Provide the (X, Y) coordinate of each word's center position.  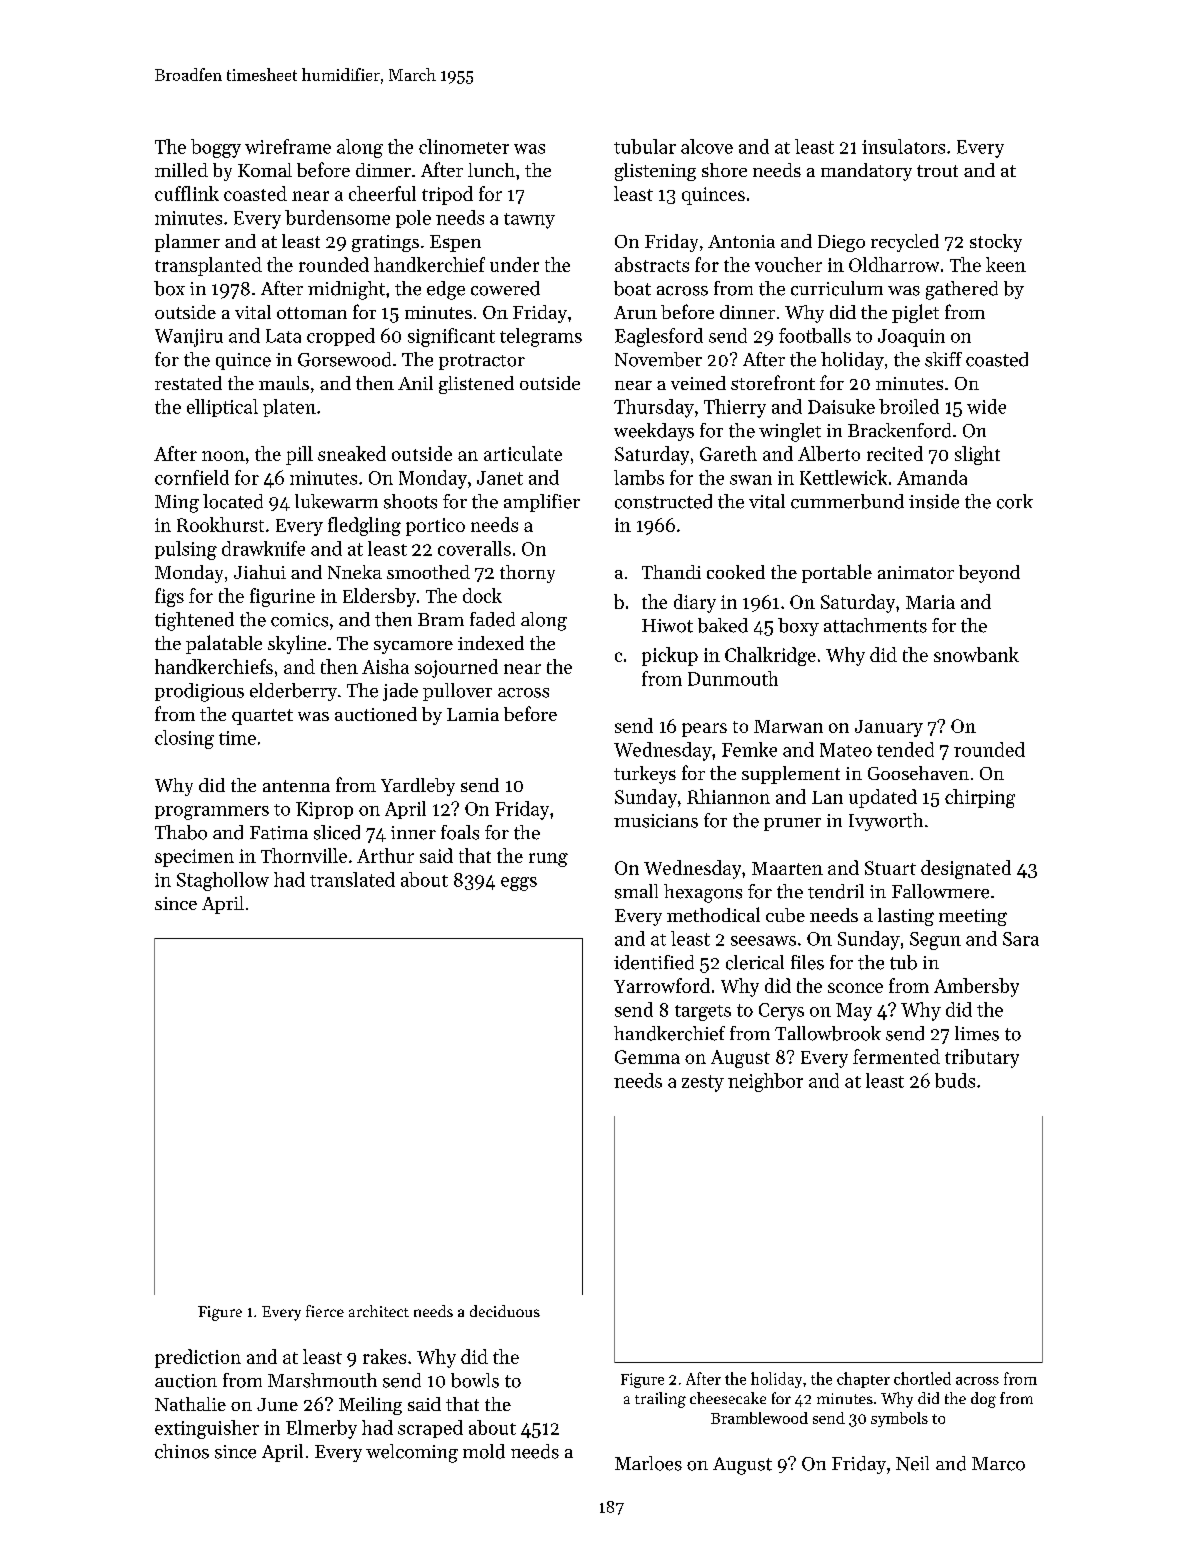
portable (837, 573)
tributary (982, 1058)
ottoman (312, 313)
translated (352, 879)
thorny (527, 574)
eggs (519, 884)
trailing (660, 1400)
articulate (523, 453)
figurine (282, 597)
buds (955, 1080)
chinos (182, 1451)
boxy (798, 627)
